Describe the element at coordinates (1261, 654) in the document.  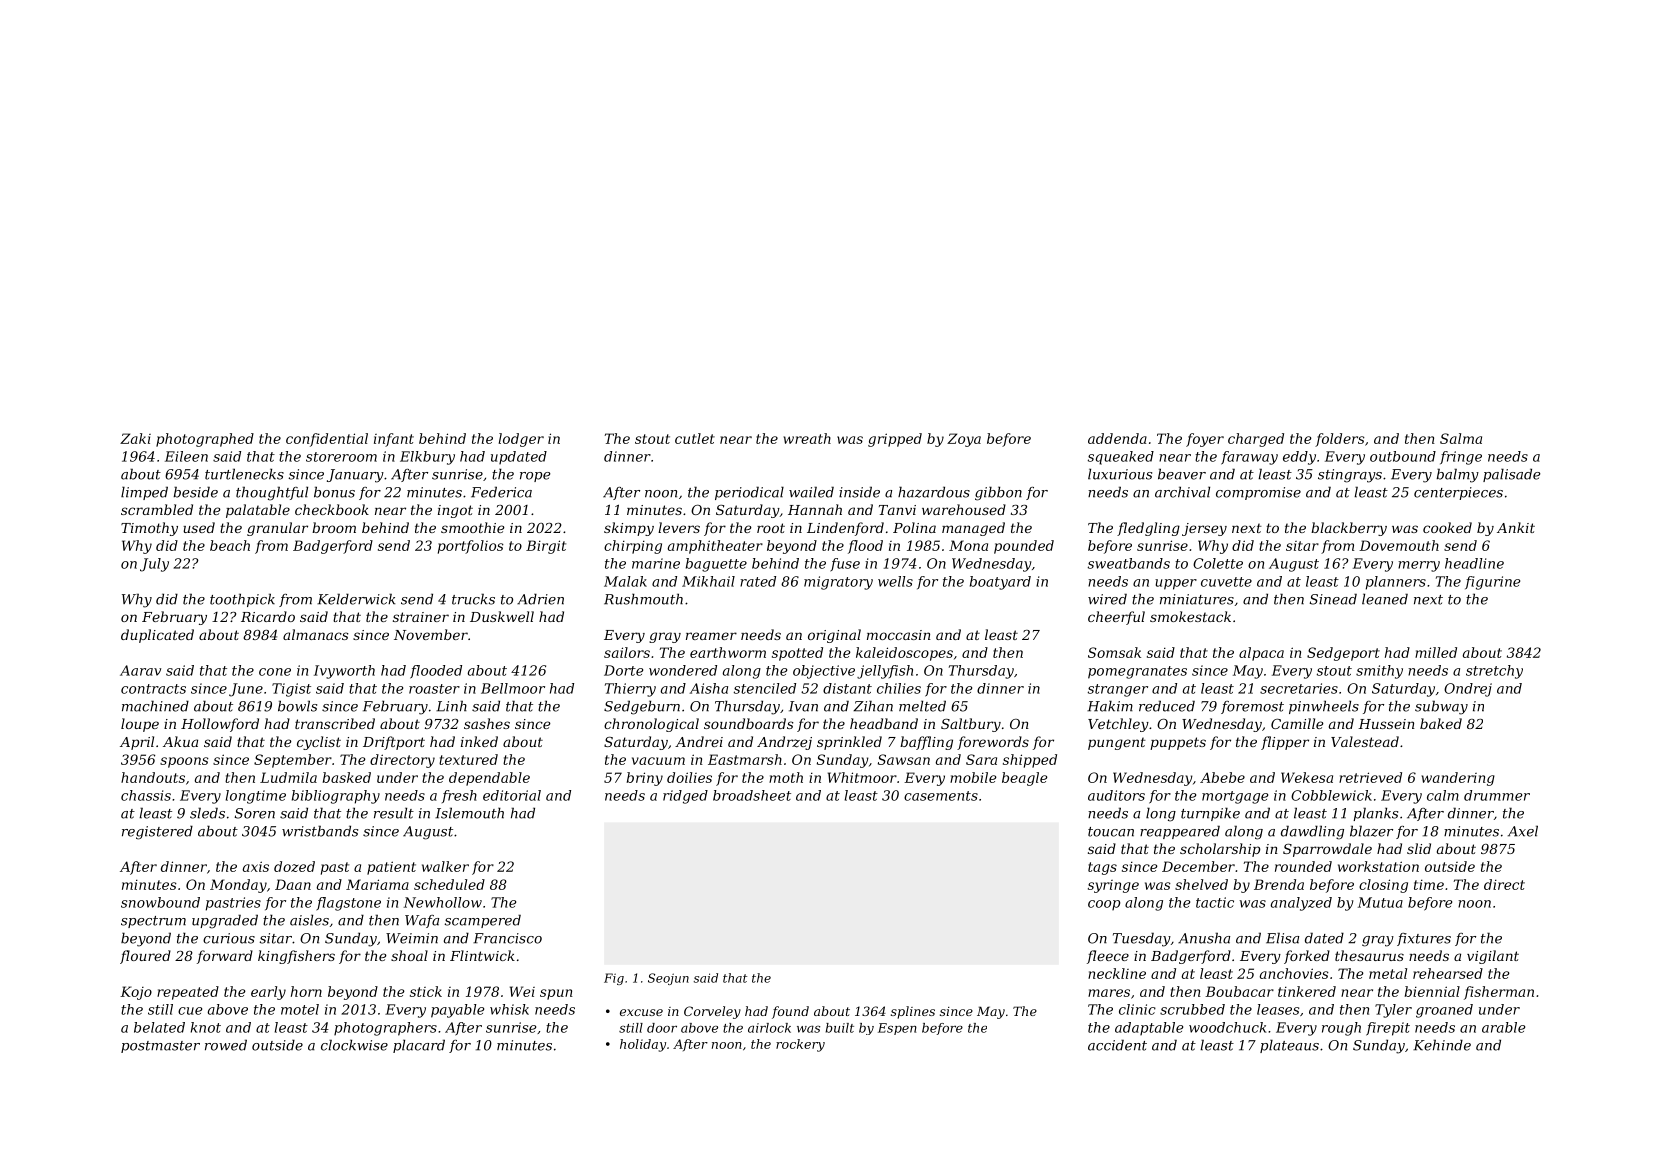
I see `alpaca` at that location.
